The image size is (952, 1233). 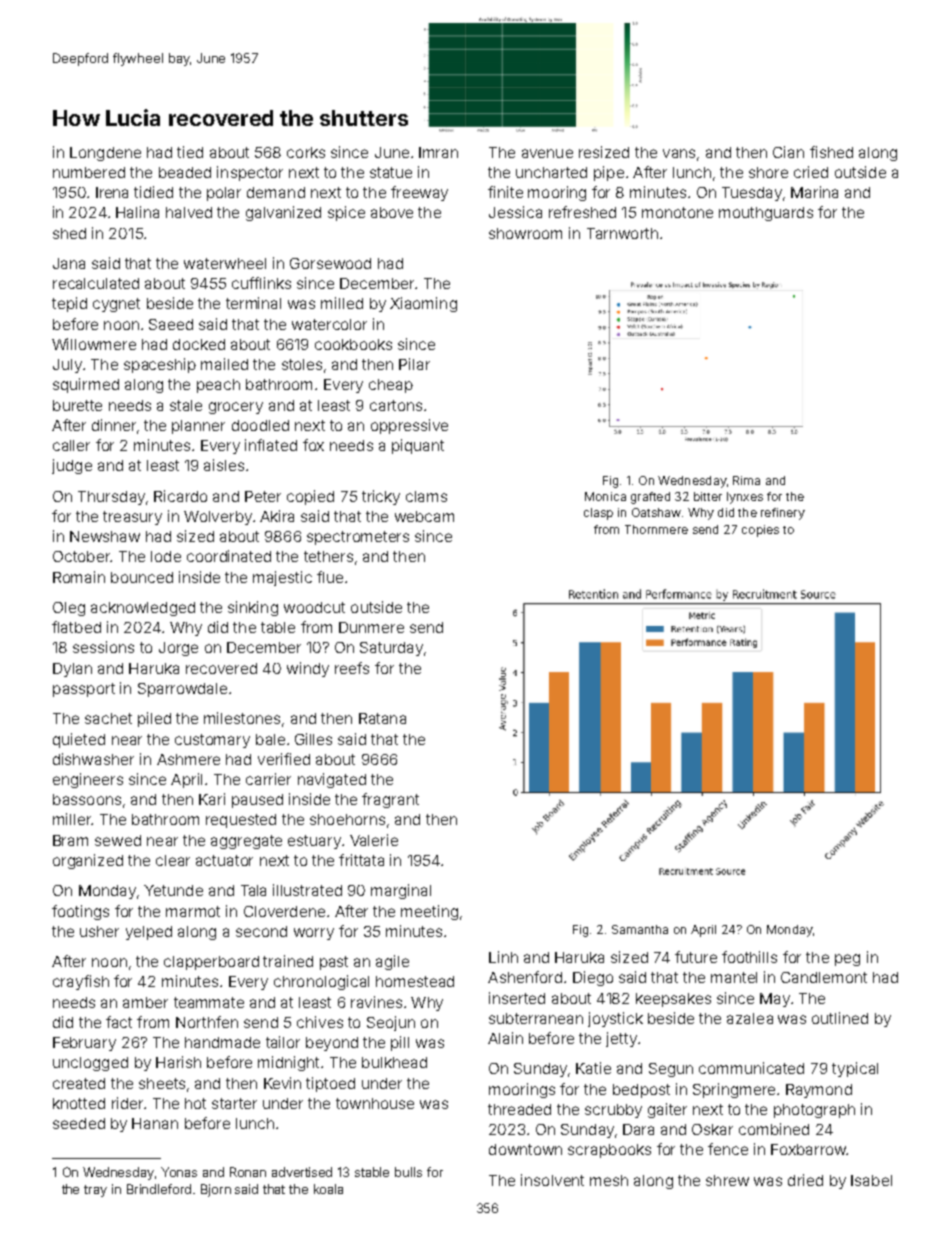 I want to click on Ratana, so click(x=382, y=718).
